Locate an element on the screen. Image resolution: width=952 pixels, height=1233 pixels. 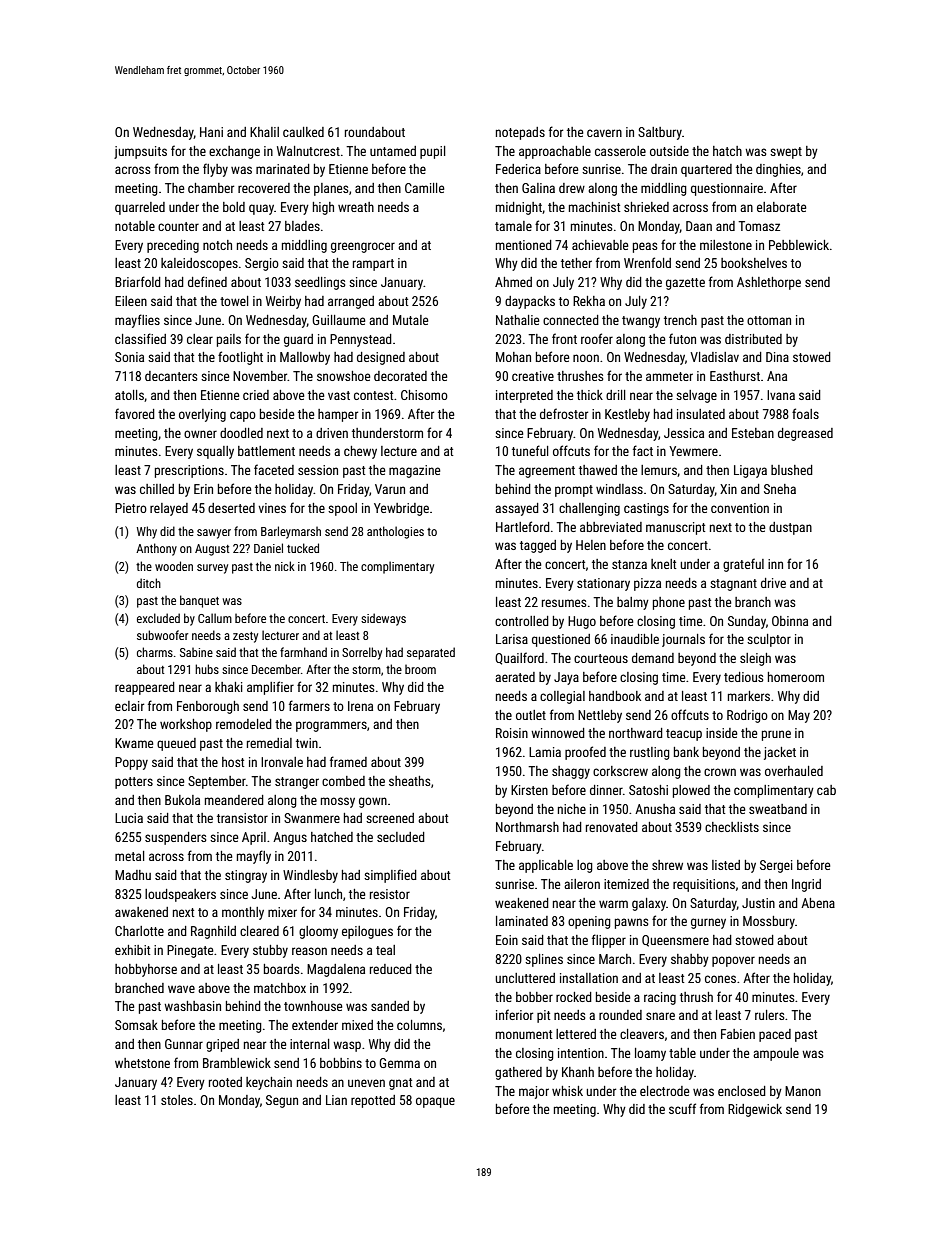
grateful is located at coordinates (743, 565).
